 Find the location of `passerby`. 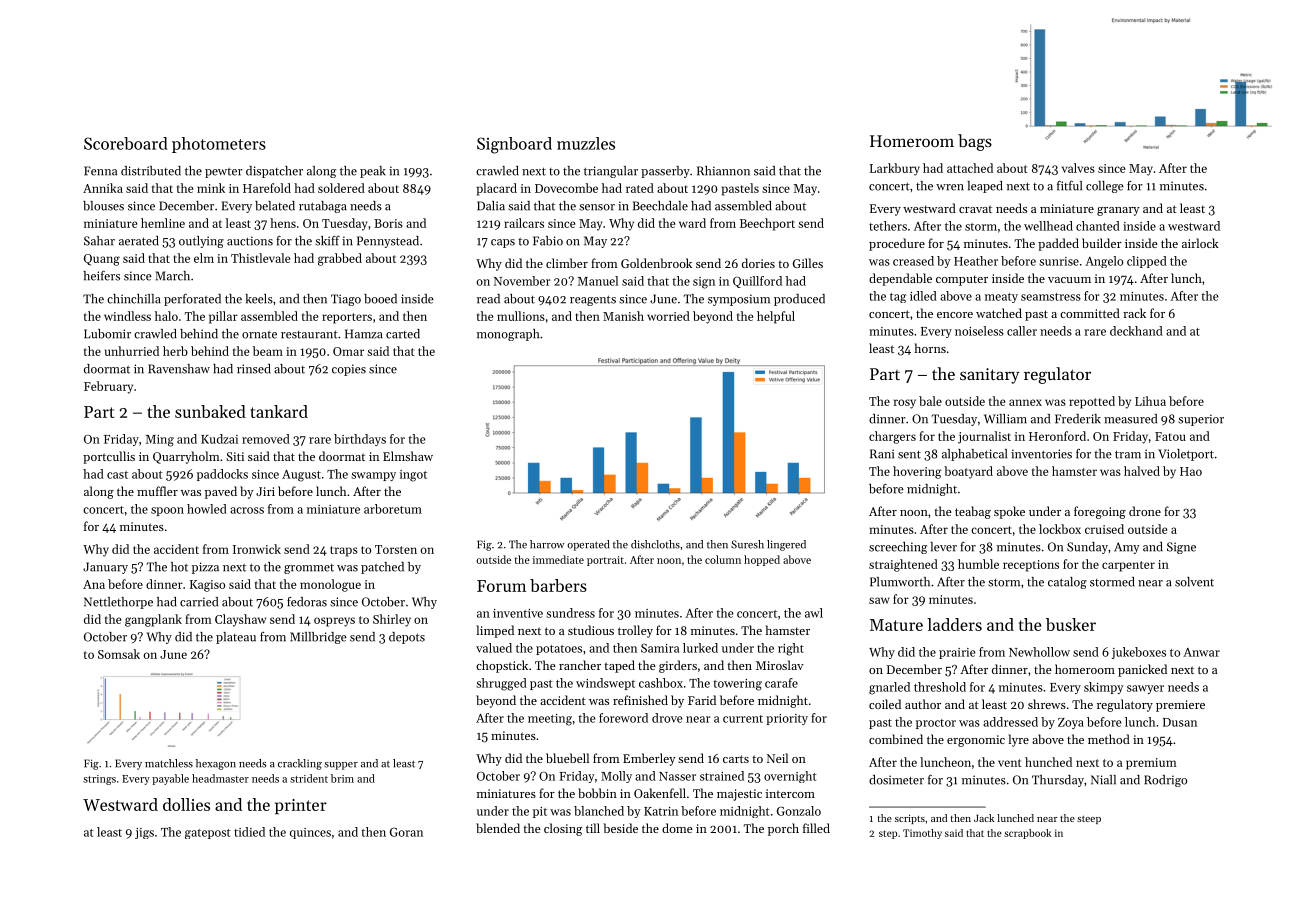

passerby is located at coordinates (665, 172).
